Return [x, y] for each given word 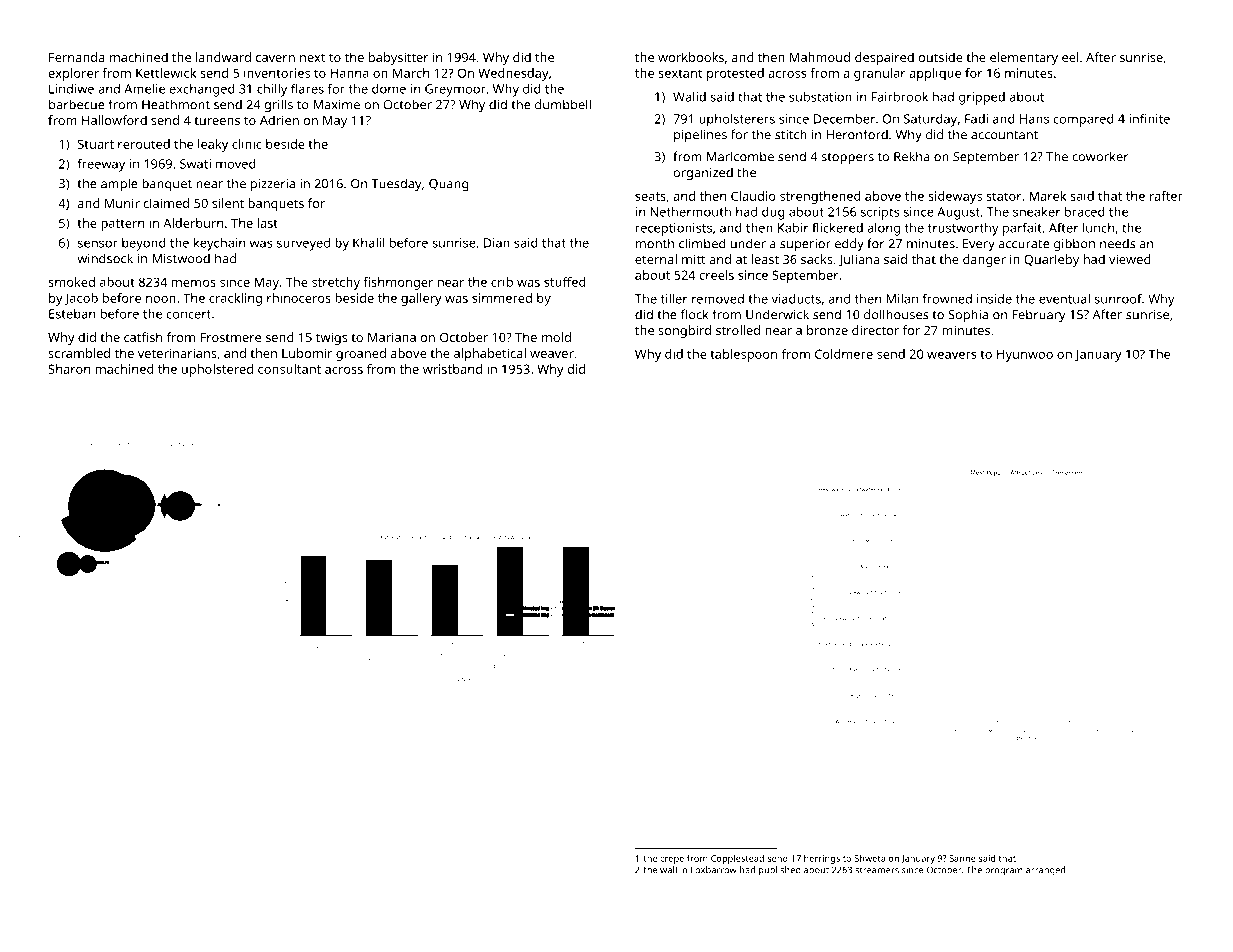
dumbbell [563, 104]
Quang [449, 185]
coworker [1100, 156]
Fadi [976, 119]
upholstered [217, 370]
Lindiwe [71, 89]
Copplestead [737, 859]
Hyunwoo [1025, 355]
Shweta [869, 858]
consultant [289, 369]
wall [668, 870]
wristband [452, 369]
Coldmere [844, 354]
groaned [361, 354]
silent [228, 203]
